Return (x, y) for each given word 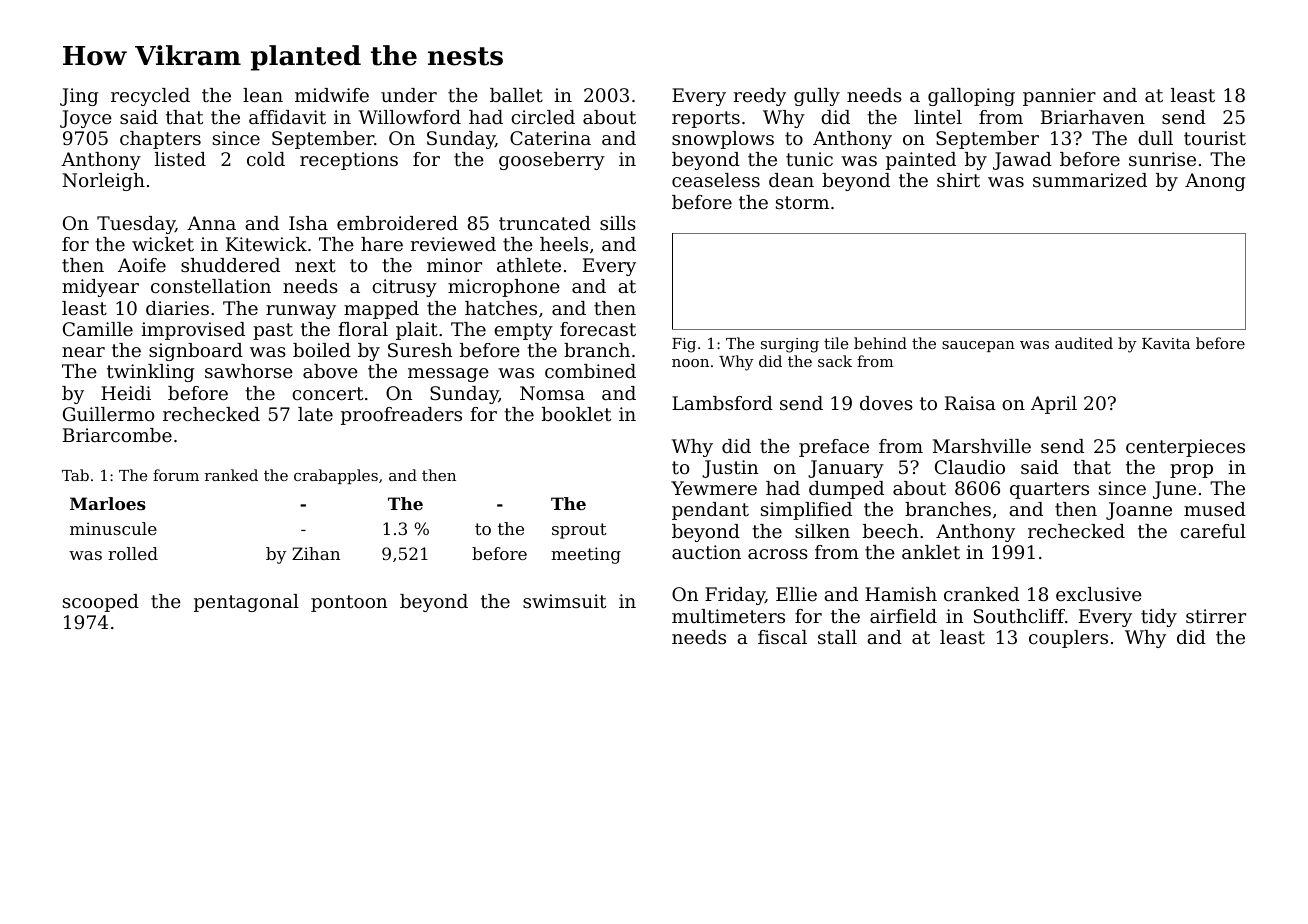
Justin (730, 469)
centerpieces (1185, 448)
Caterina (550, 138)
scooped (101, 603)
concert (327, 393)
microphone (504, 288)
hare (382, 244)
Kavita (1166, 343)
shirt (958, 180)
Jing (79, 97)
